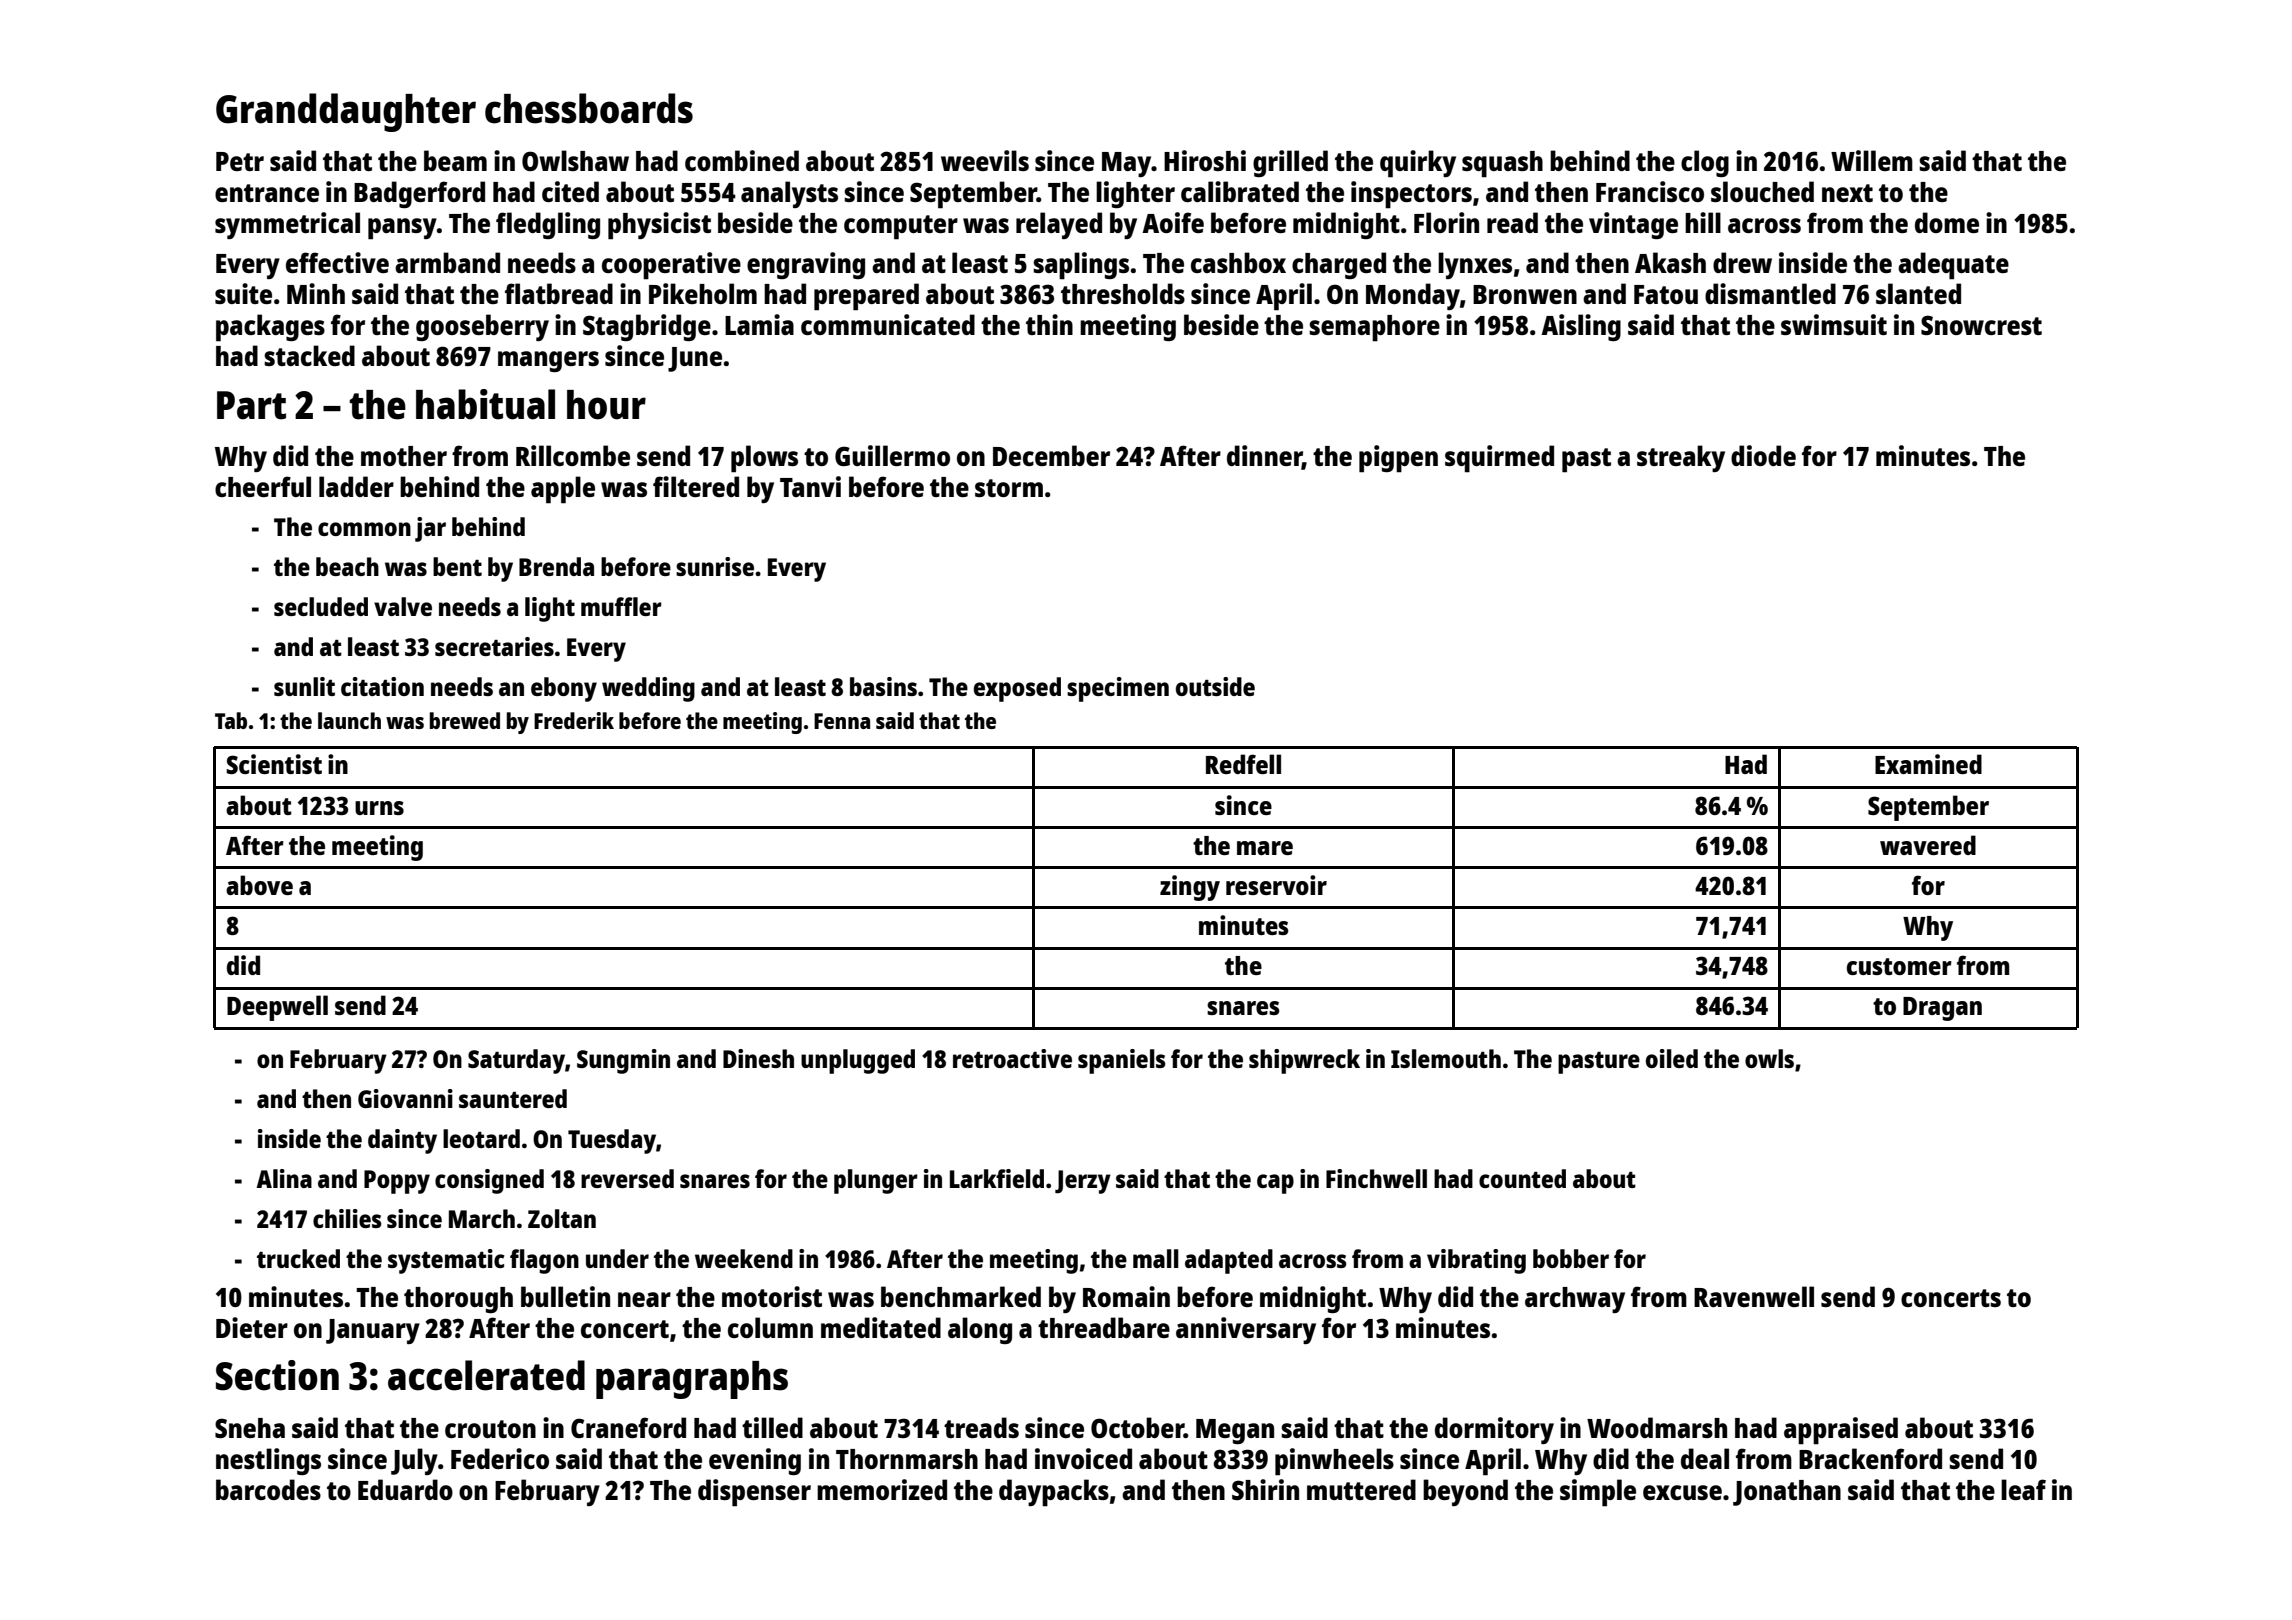 The height and width of the screenshot is (1620, 2292). I want to click on Willem, so click(1872, 160).
